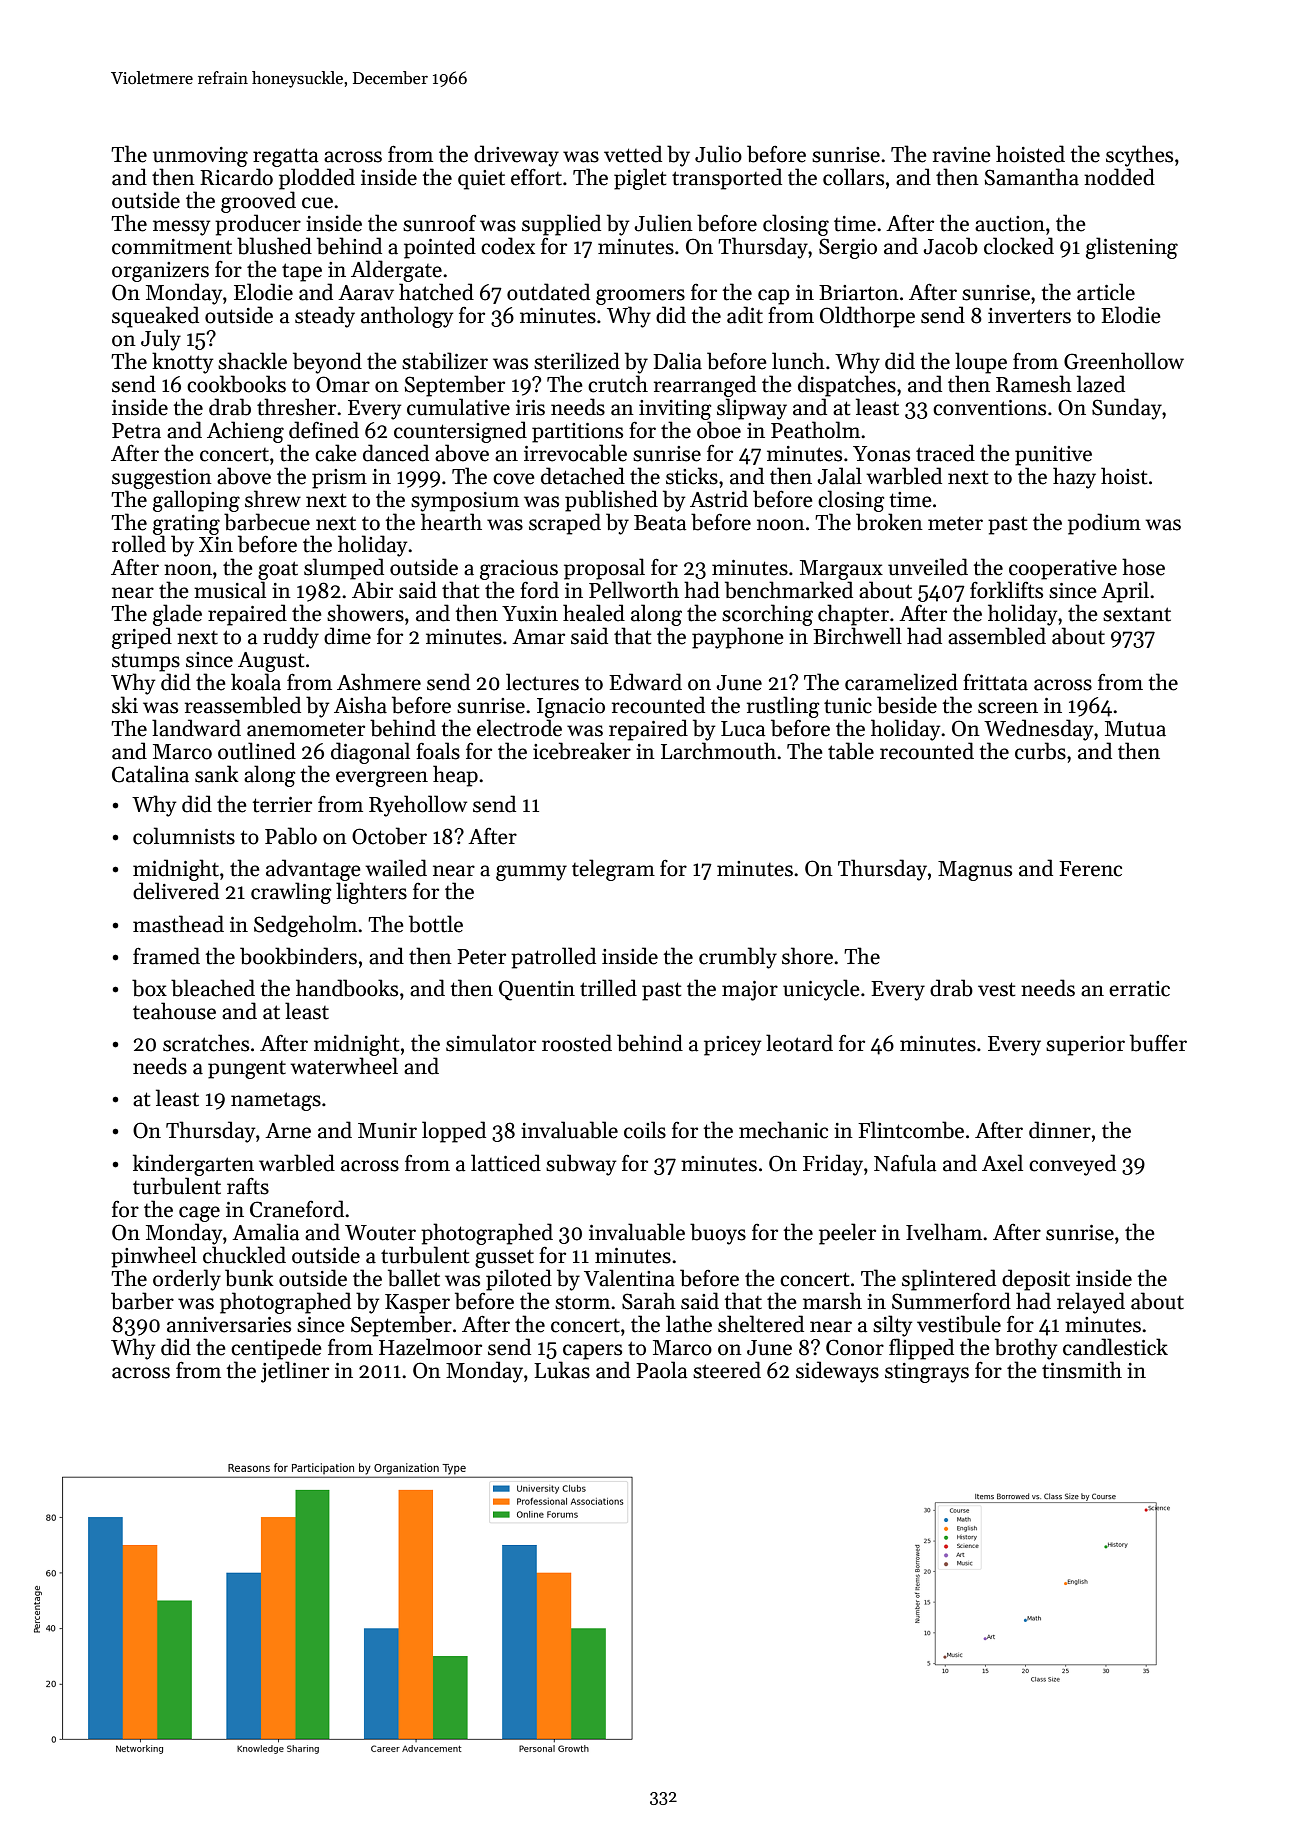 The height and width of the image is (1837, 1299). Describe the element at coordinates (548, 292) in the image. I see `outdated` at that location.
